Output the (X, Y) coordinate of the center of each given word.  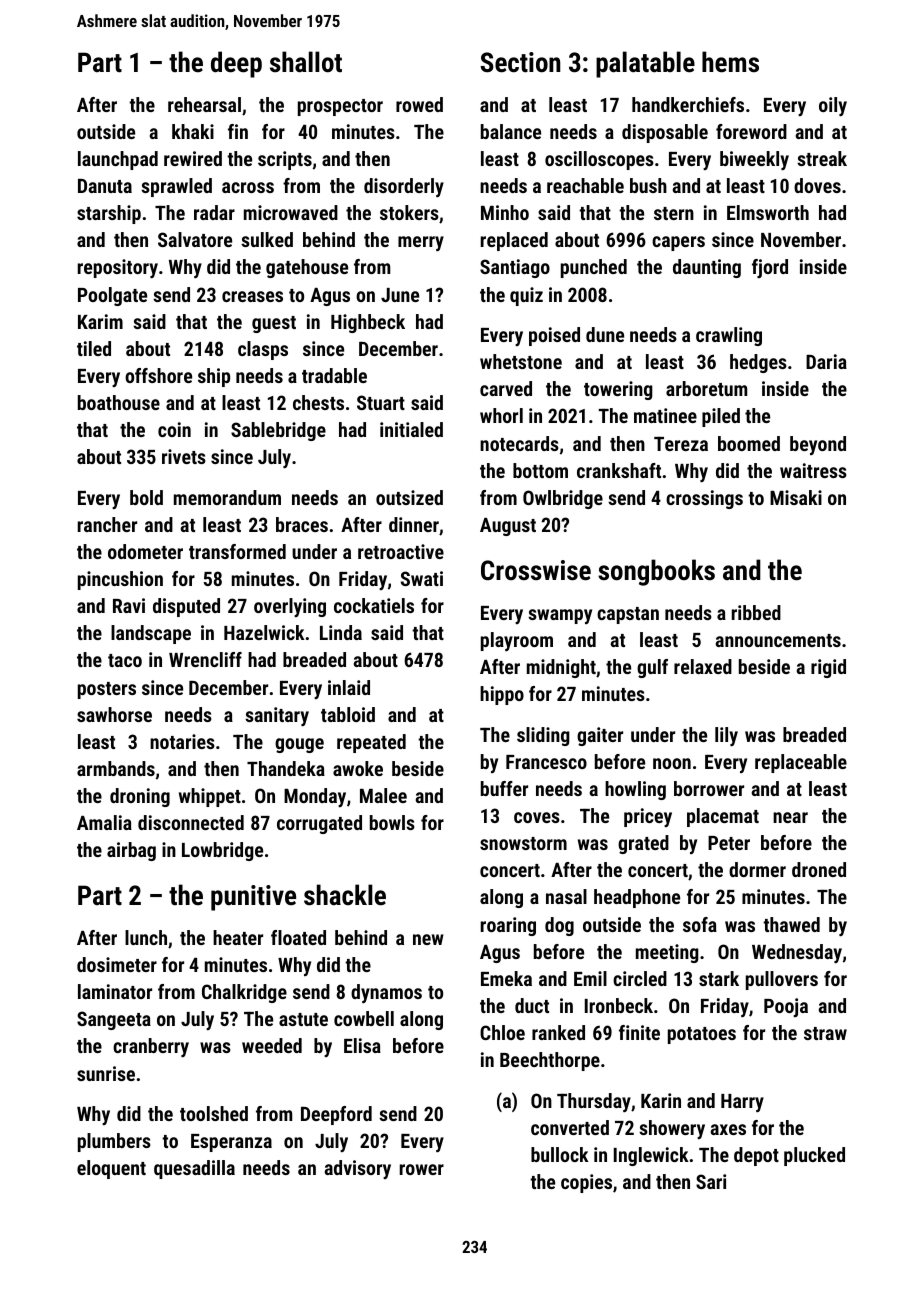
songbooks (656, 572)
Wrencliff (205, 659)
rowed (419, 104)
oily (833, 106)
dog (559, 926)
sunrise (106, 1073)
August (508, 526)
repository (118, 268)
